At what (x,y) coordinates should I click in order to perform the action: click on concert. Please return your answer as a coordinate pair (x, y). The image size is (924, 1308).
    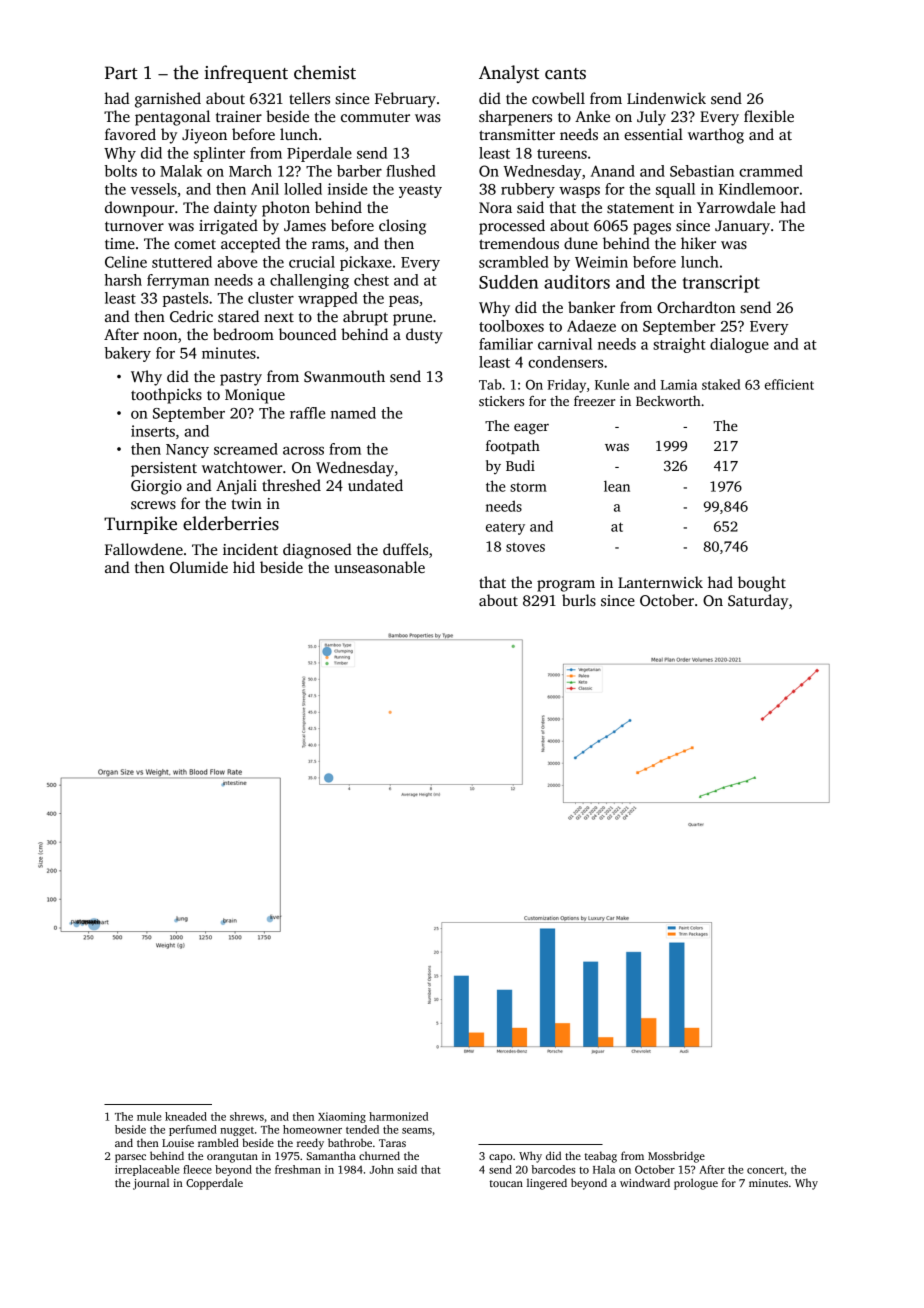
    Looking at the image, I should click on (765, 1170).
